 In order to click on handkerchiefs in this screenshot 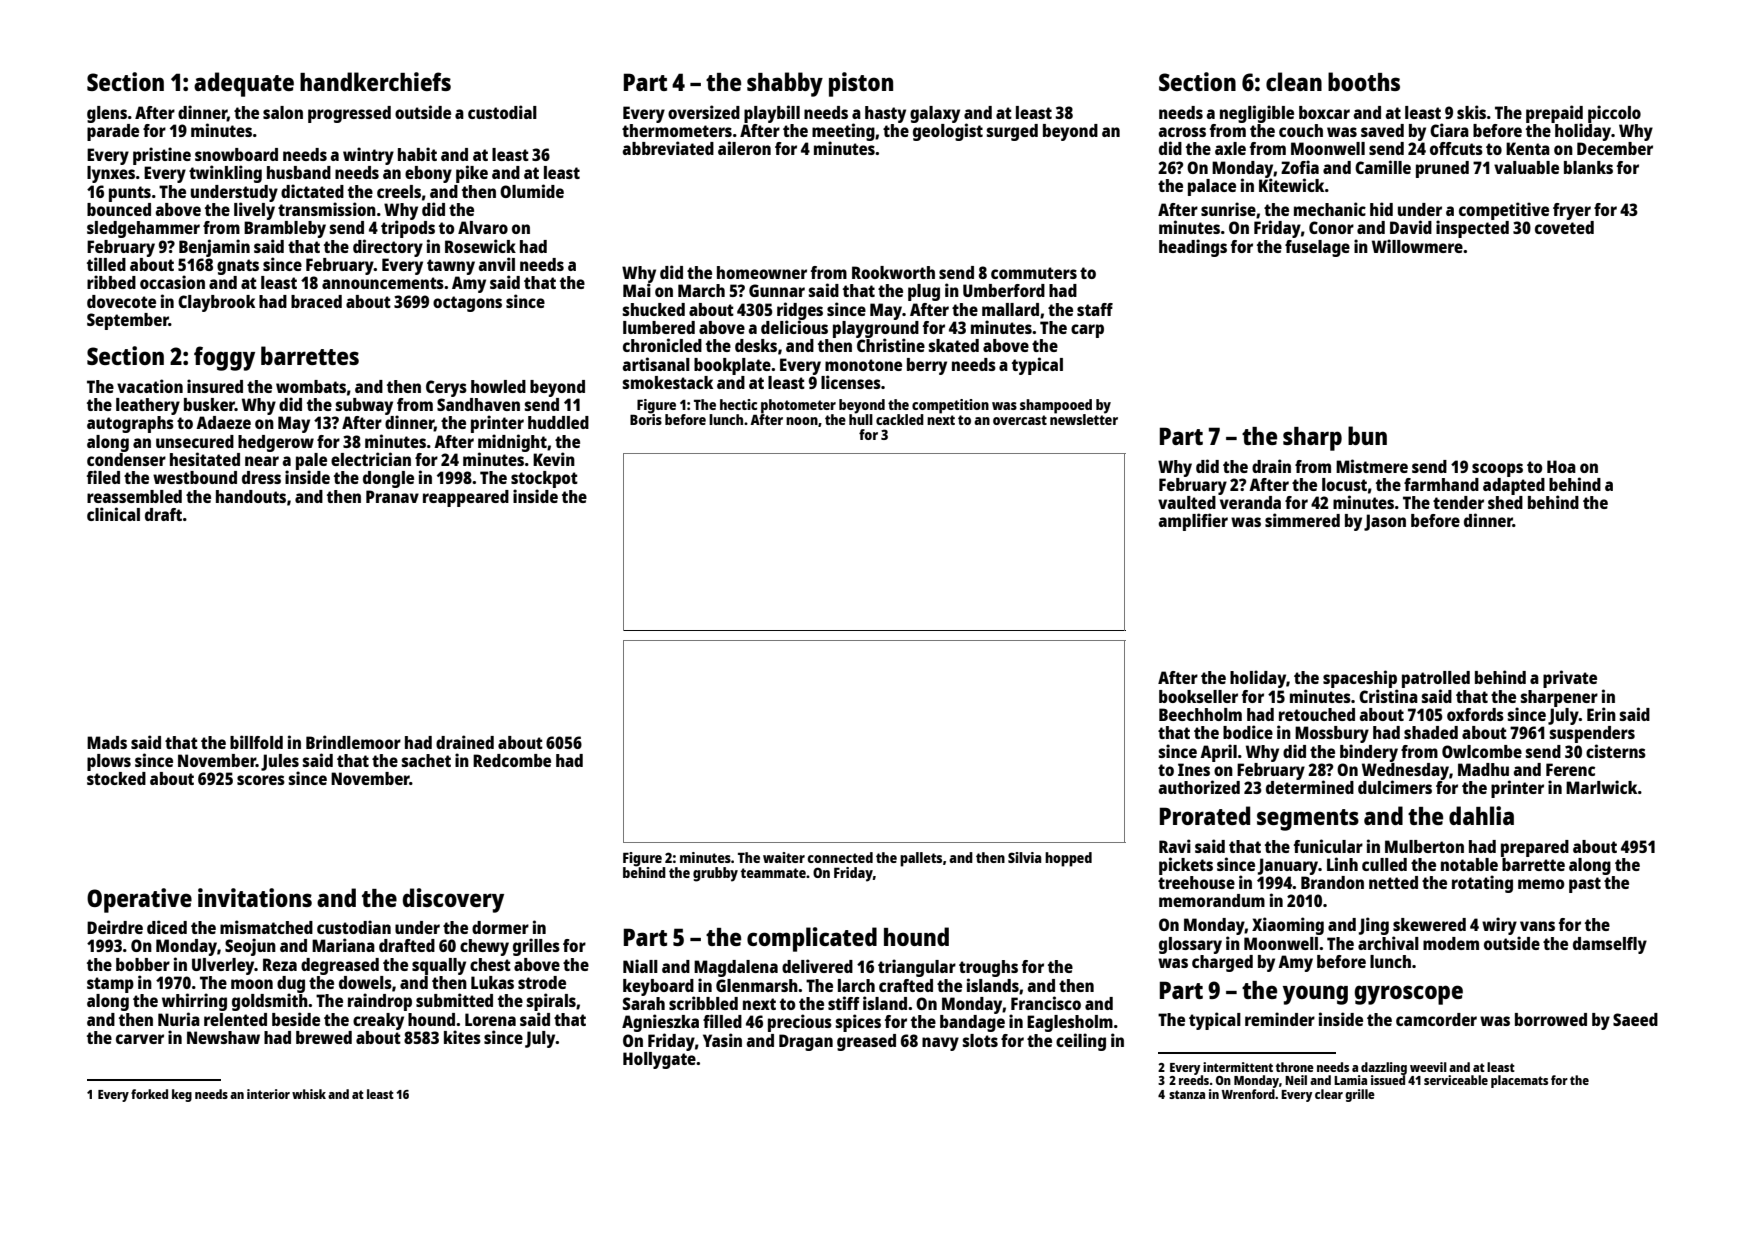, I will do `click(375, 81)`.
